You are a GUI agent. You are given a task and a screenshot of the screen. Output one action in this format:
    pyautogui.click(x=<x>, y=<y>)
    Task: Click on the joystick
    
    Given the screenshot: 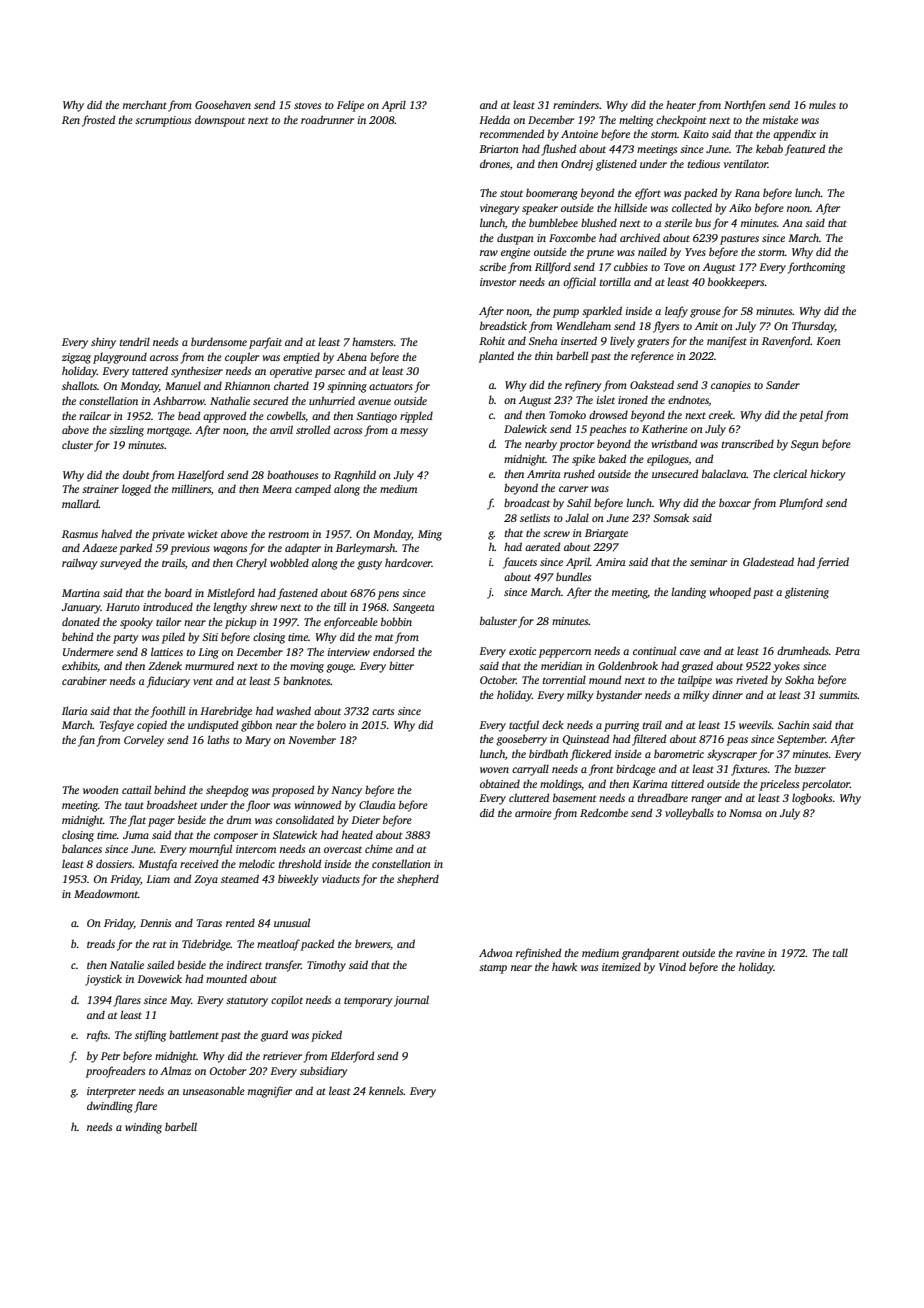 What is the action you would take?
    pyautogui.click(x=103, y=980)
